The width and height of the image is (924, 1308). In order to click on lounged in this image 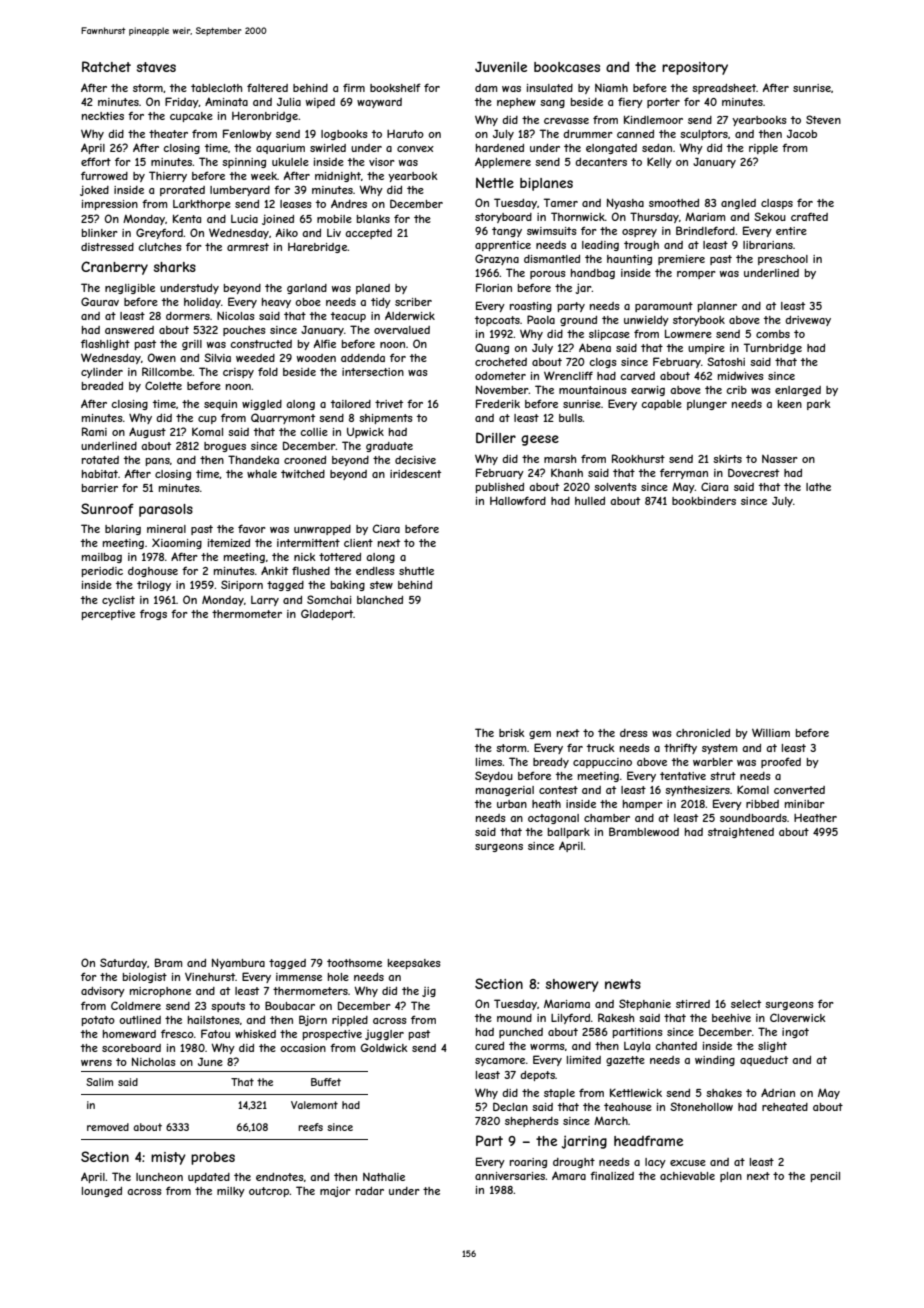, I will do `click(102, 1192)`.
